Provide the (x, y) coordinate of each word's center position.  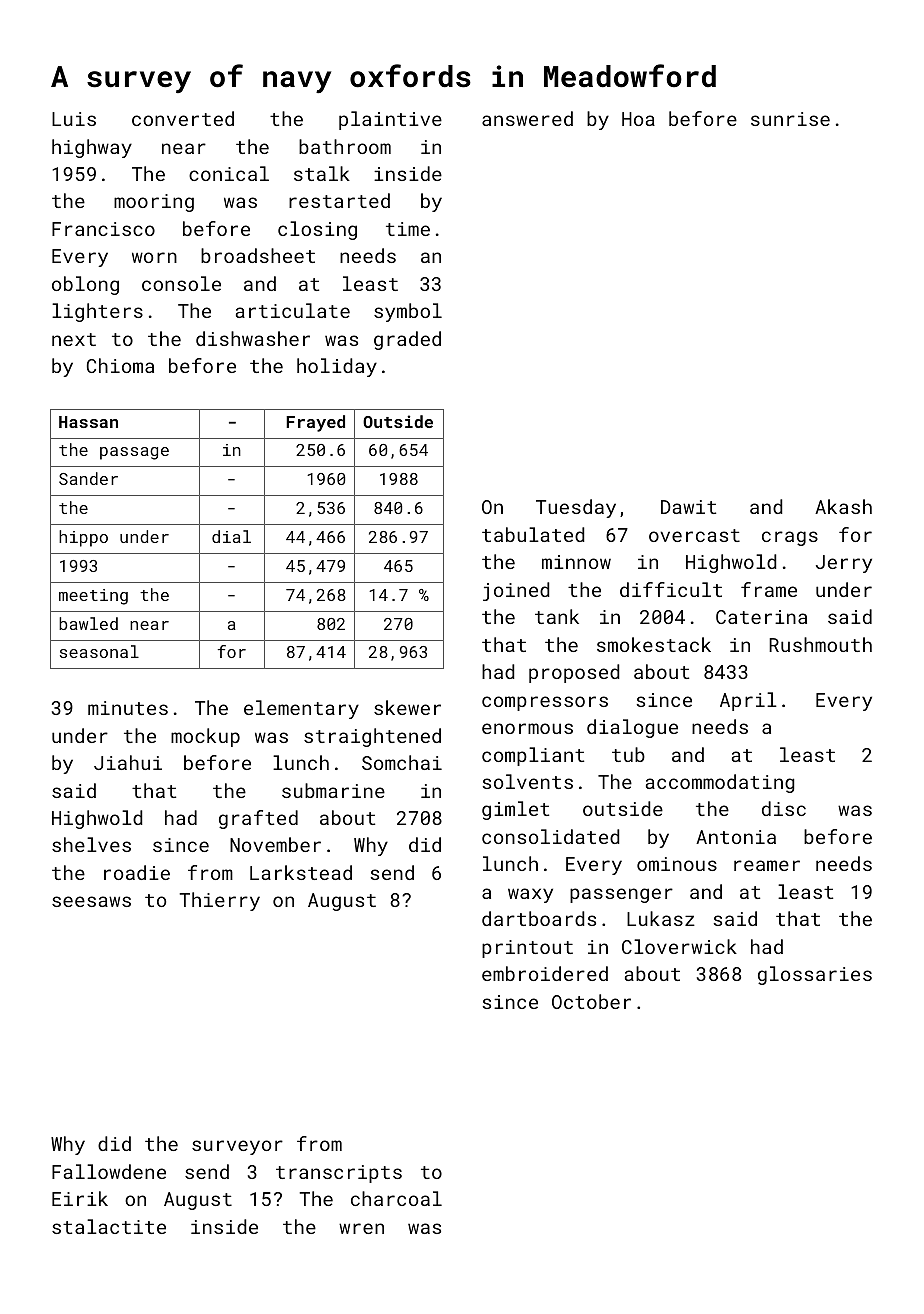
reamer (767, 865)
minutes (128, 708)
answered (527, 118)
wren (361, 1228)
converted (183, 118)
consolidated (550, 836)
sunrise (790, 119)
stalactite (109, 1226)
